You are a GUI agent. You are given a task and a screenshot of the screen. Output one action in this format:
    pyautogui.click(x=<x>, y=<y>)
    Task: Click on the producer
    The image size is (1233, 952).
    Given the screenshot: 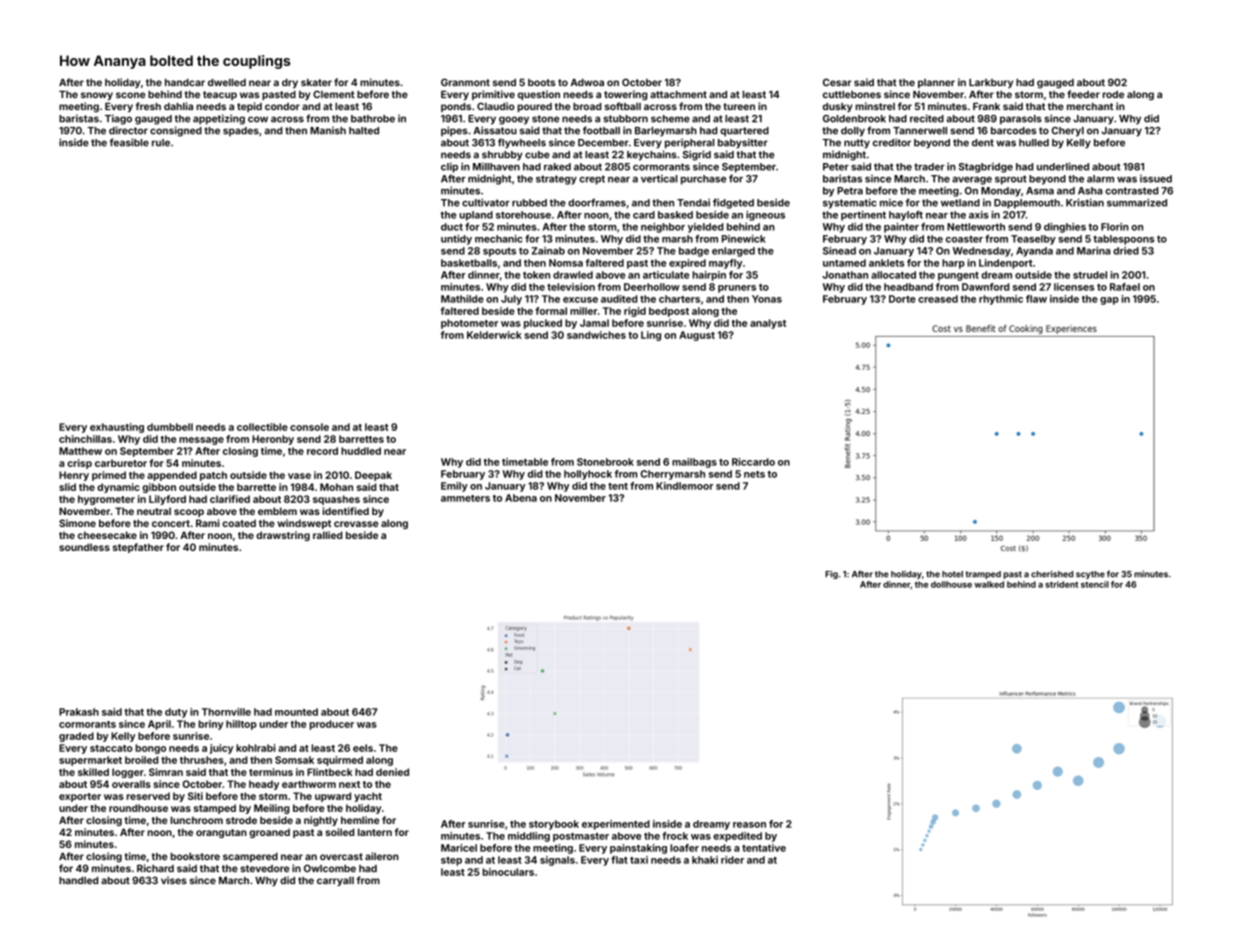 What is the action you would take?
    pyautogui.click(x=332, y=725)
